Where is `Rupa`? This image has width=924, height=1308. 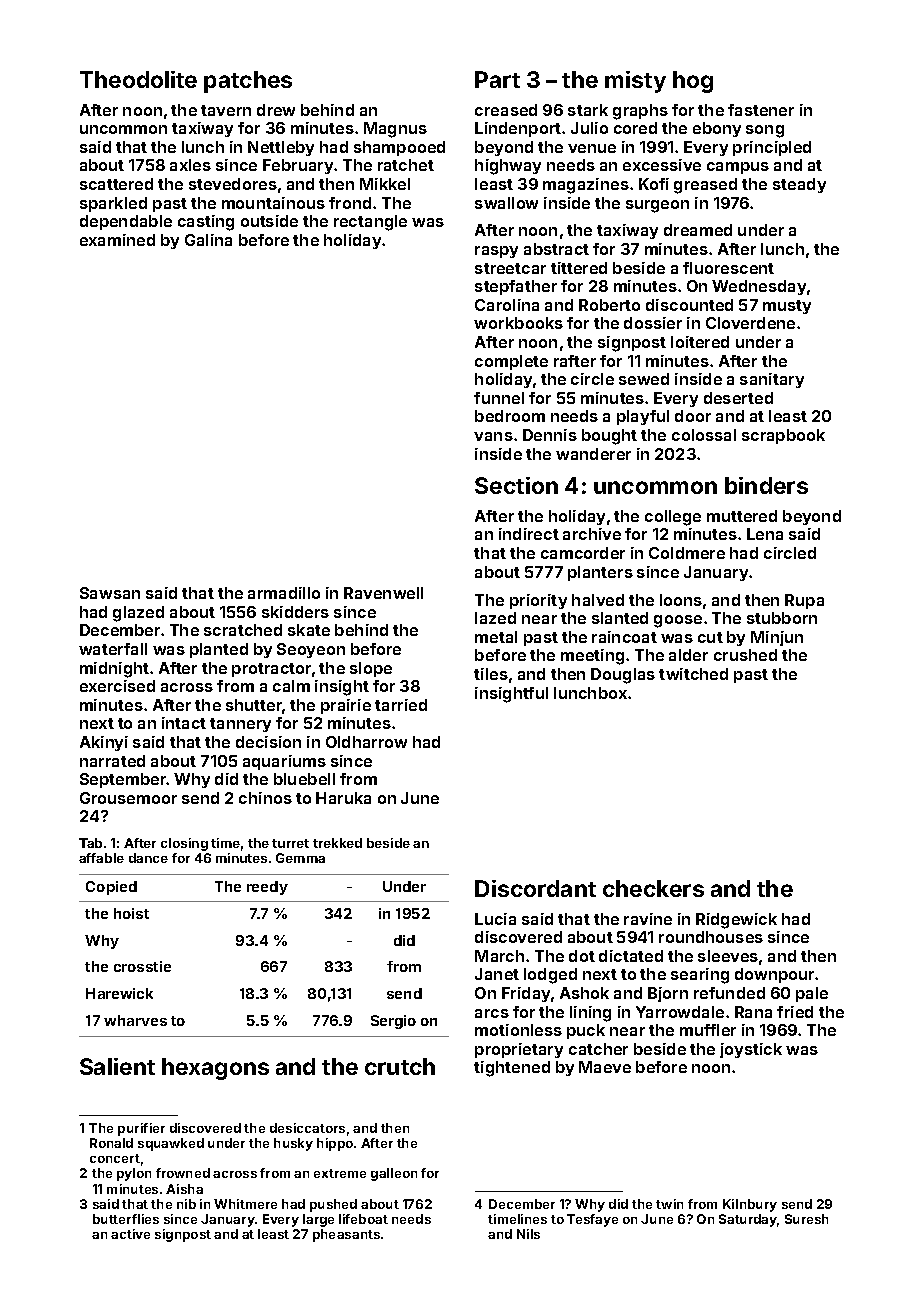 Rupa is located at coordinates (804, 601).
